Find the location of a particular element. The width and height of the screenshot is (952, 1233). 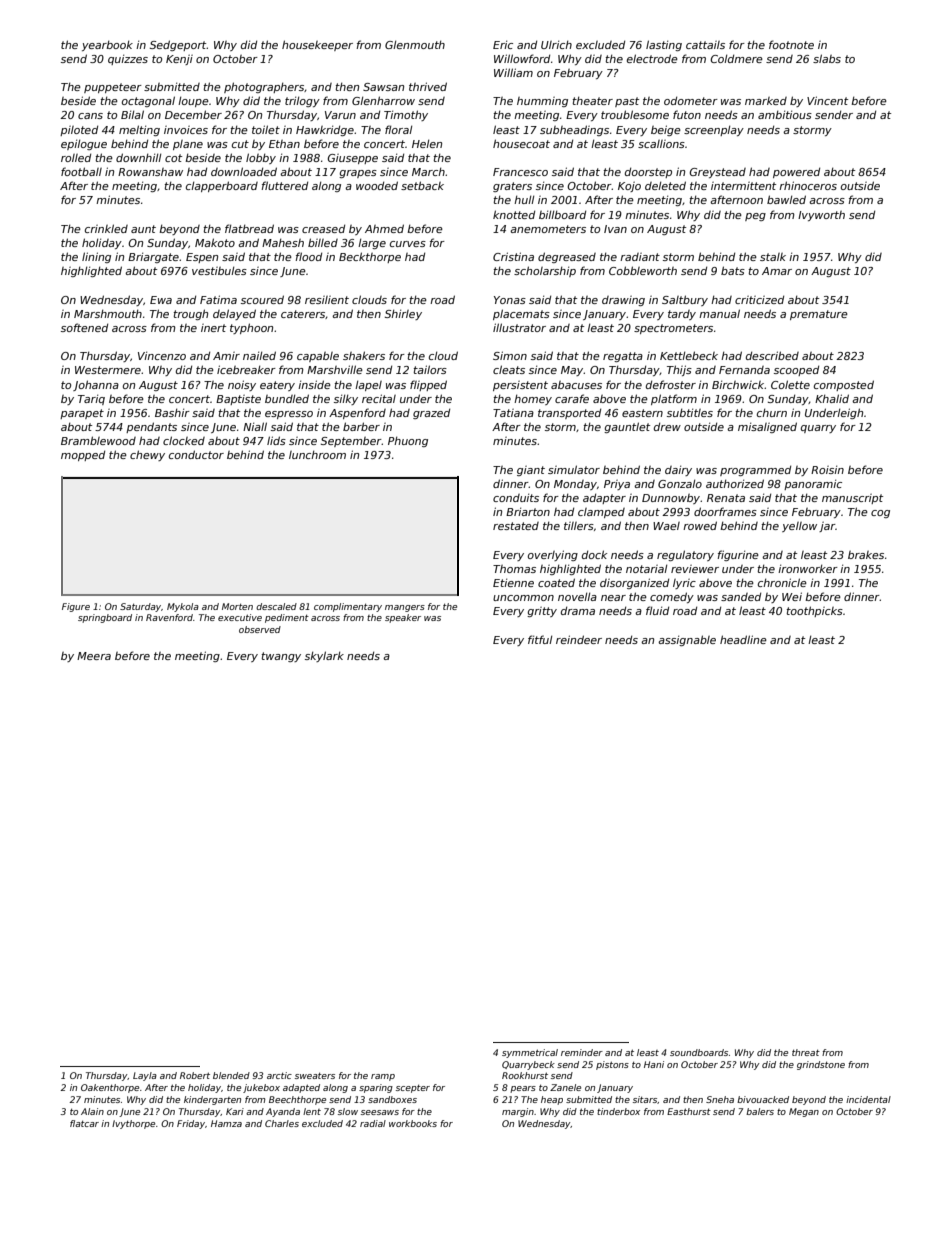

flatcar is located at coordinates (84, 1123).
